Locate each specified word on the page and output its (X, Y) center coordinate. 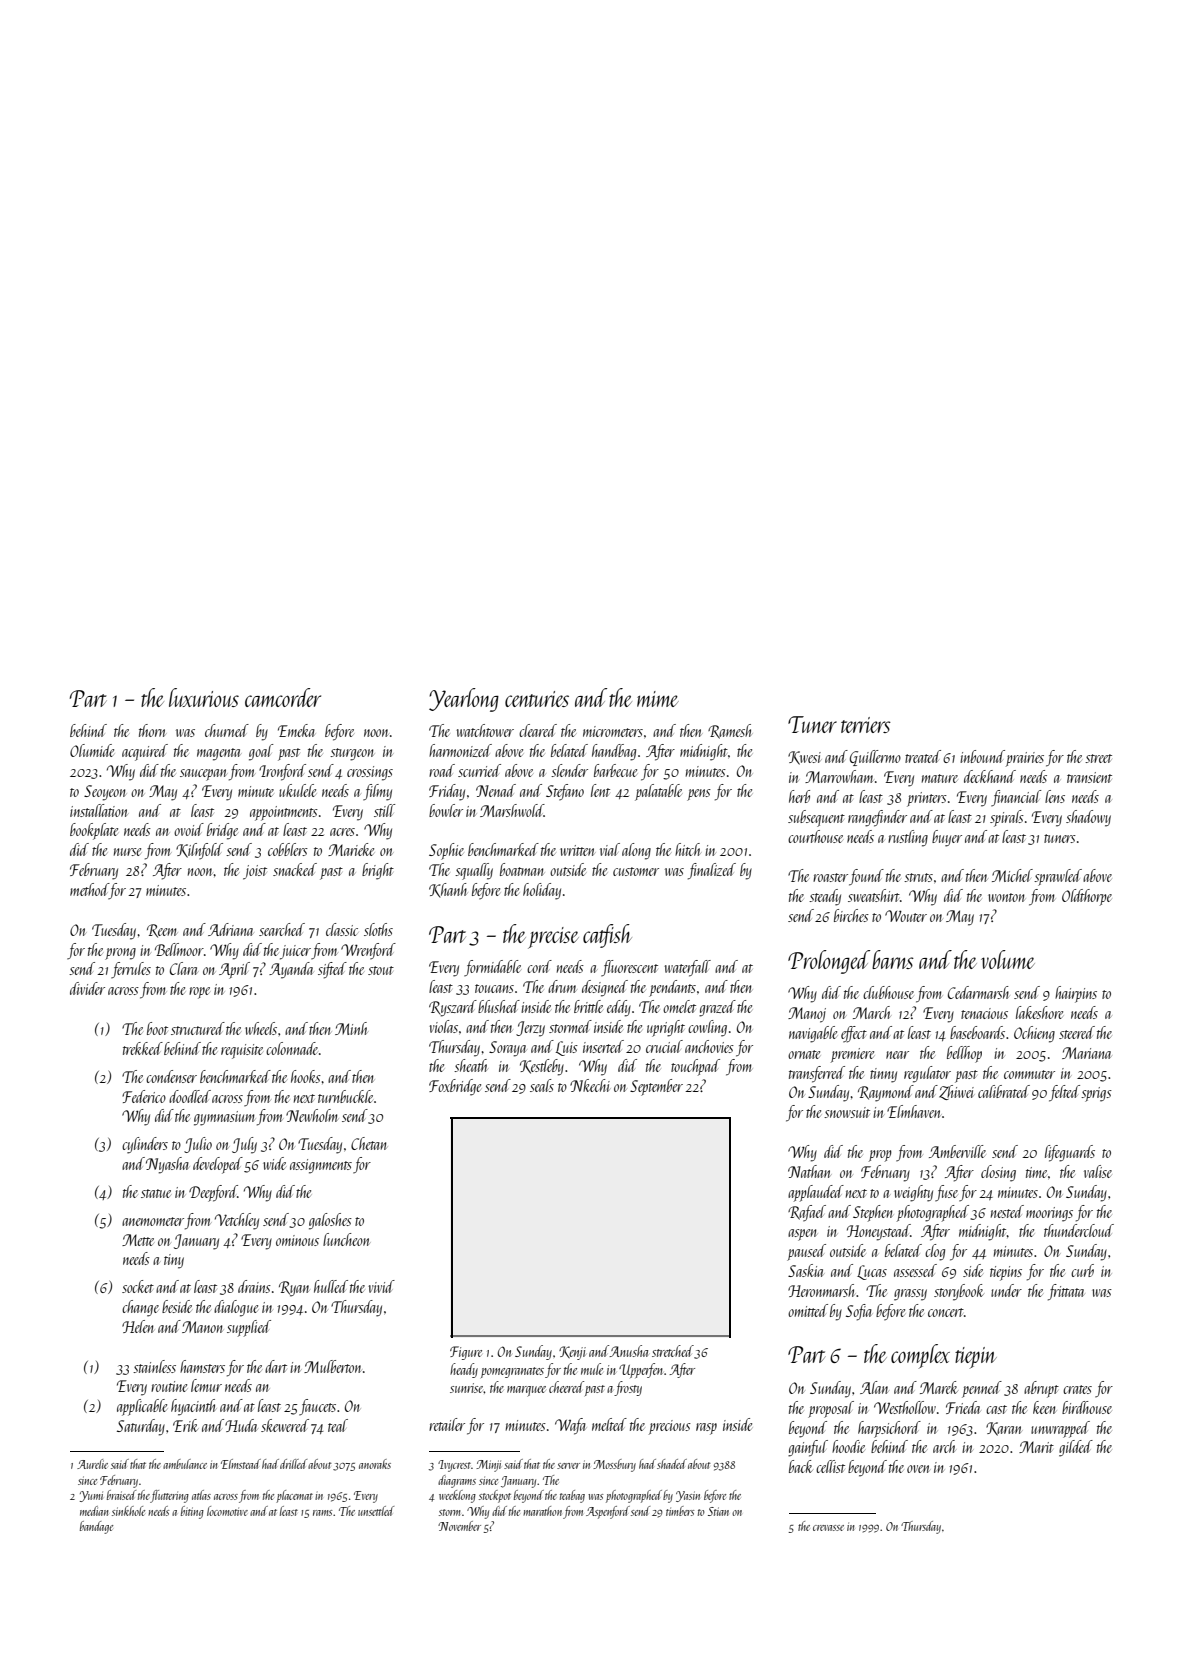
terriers (866, 725)
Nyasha (167, 1165)
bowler (446, 810)
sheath (471, 1065)
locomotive (227, 1511)
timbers (680, 1511)
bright (378, 871)
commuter (1029, 1074)
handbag (614, 752)
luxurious (204, 697)
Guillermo (875, 758)
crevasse (828, 1528)
